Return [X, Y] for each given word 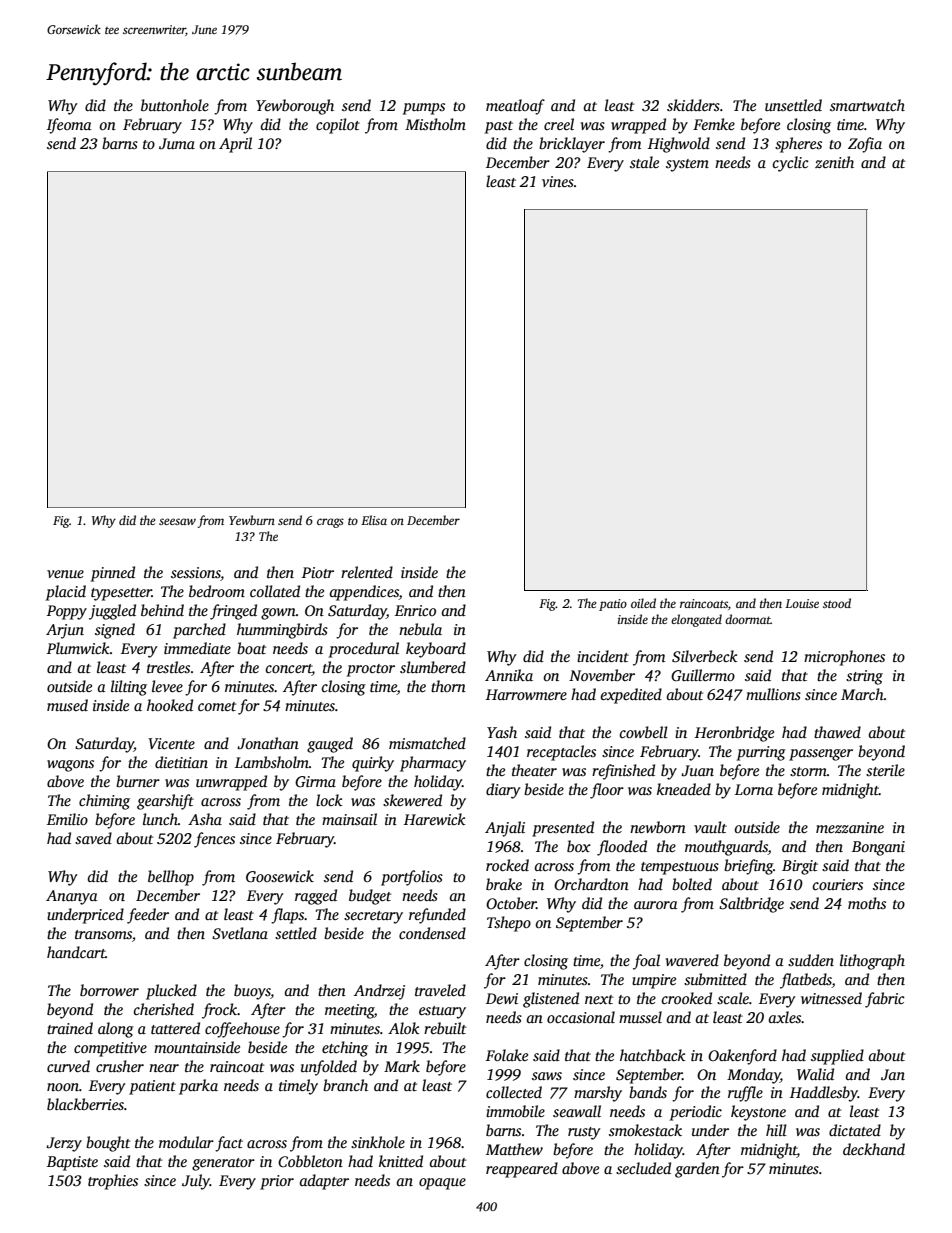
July [196, 1182]
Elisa [374, 520]
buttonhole [175, 105]
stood [837, 603]
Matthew [514, 1149]
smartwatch [867, 105]
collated [275, 591]
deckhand [874, 1149]
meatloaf [515, 107]
